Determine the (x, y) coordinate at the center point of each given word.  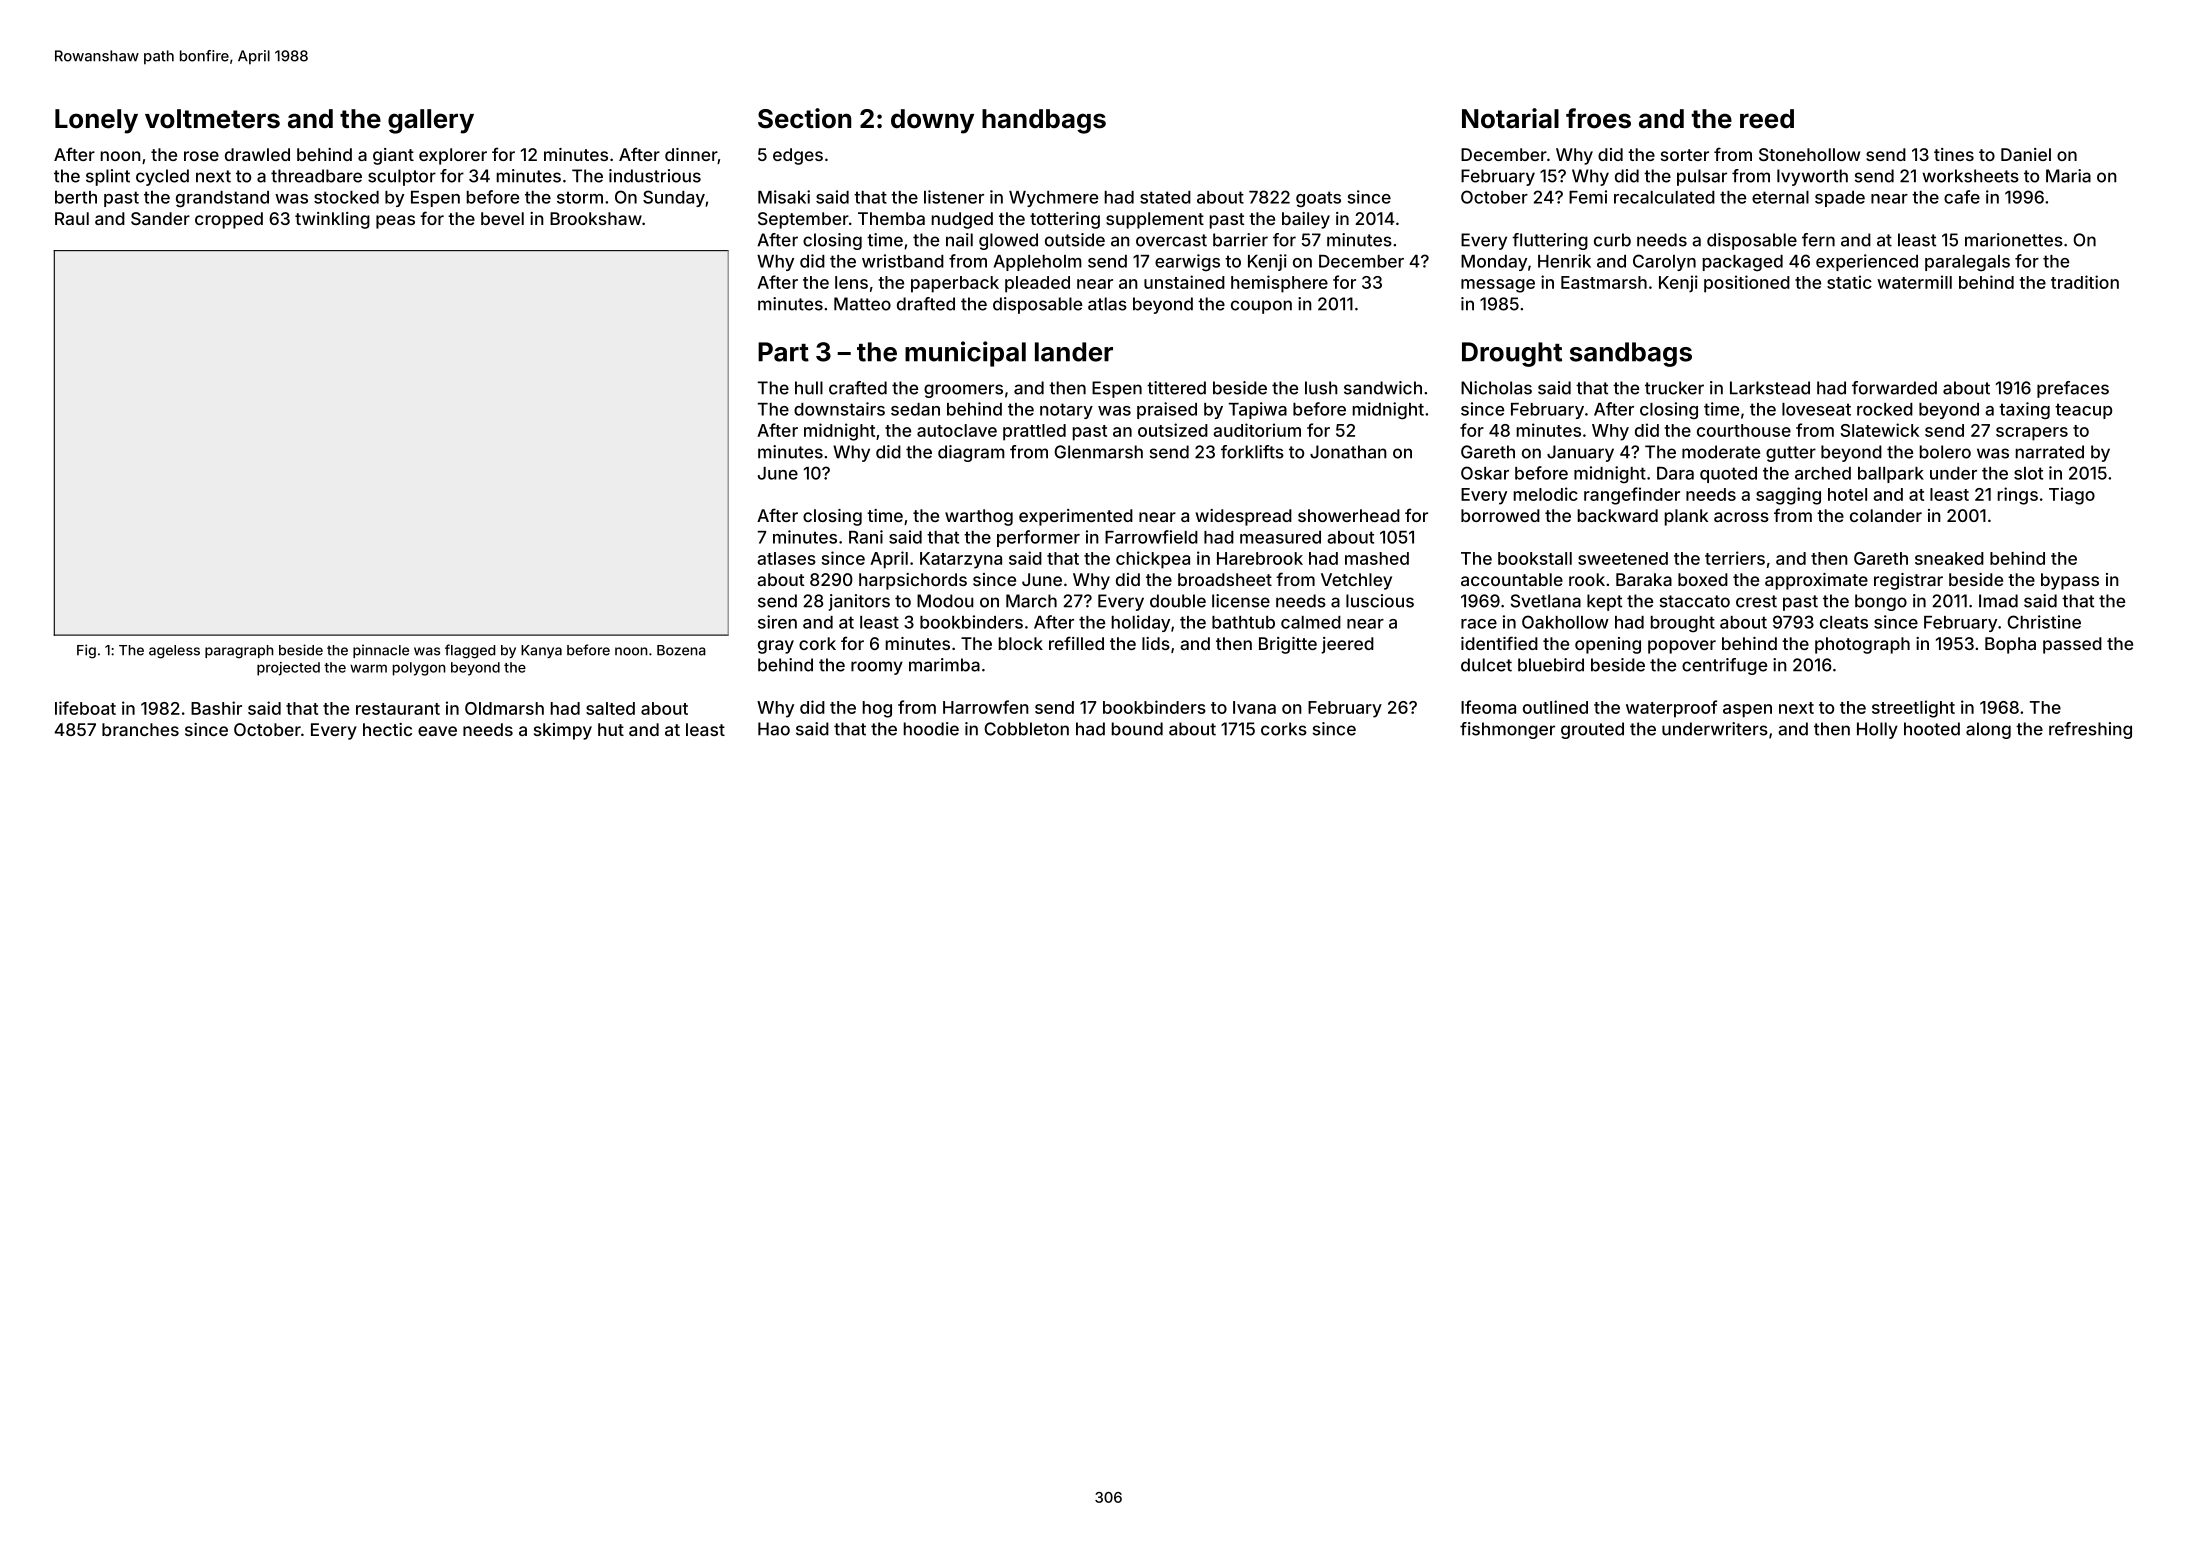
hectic (387, 729)
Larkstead (1770, 388)
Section (804, 118)
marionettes (2014, 240)
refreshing (2090, 730)
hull (809, 388)
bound (1137, 729)
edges (798, 156)
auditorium (1257, 430)
